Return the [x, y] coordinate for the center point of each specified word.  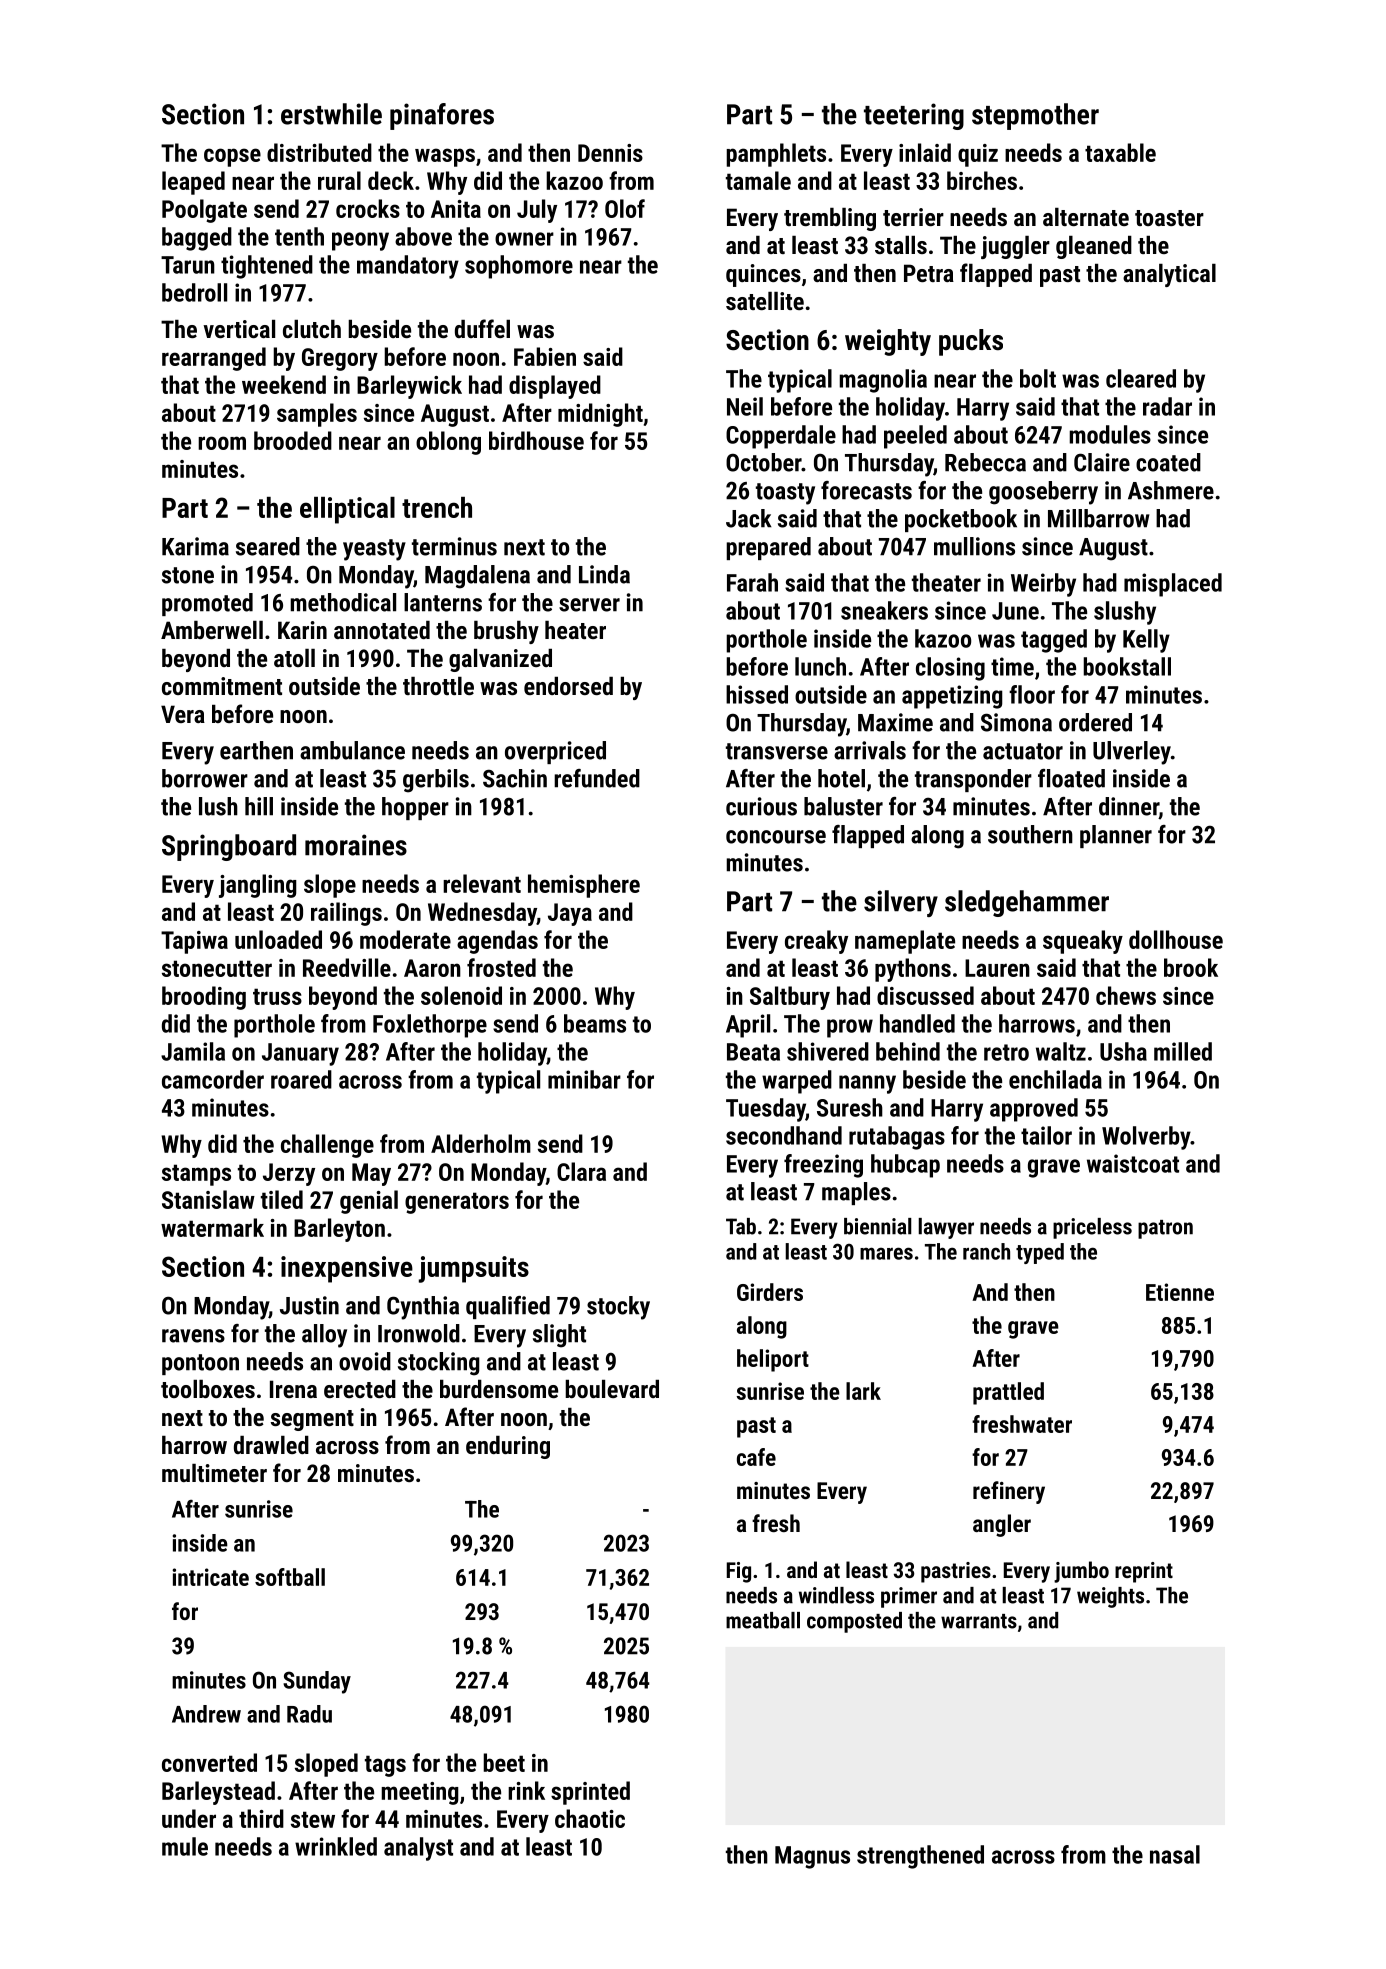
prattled [1008, 1393]
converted [209, 1762]
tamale [758, 180]
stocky [618, 1308]
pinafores [442, 116]
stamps [196, 1175]
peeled [915, 437]
